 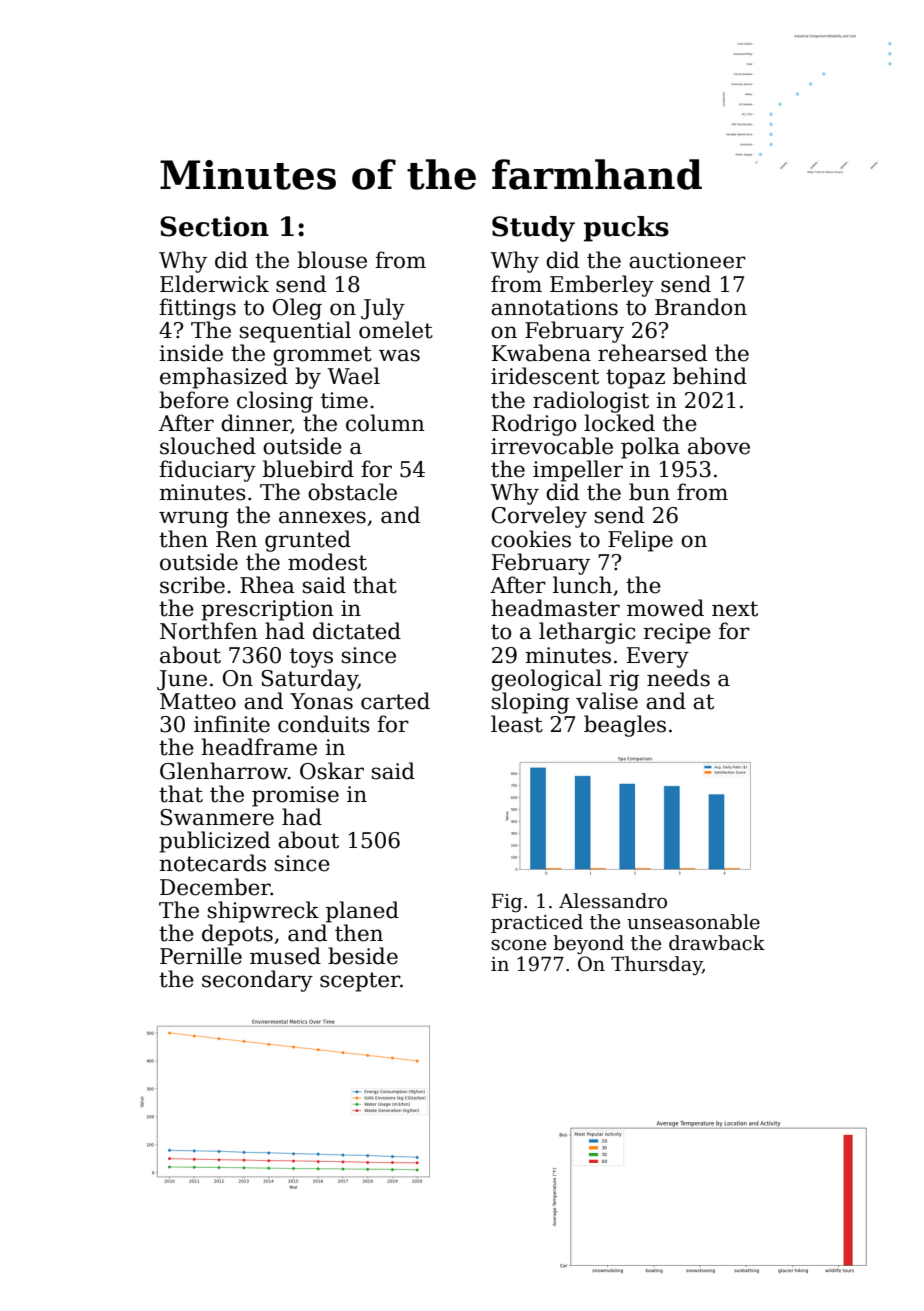 I want to click on drawback, so click(x=717, y=943).
